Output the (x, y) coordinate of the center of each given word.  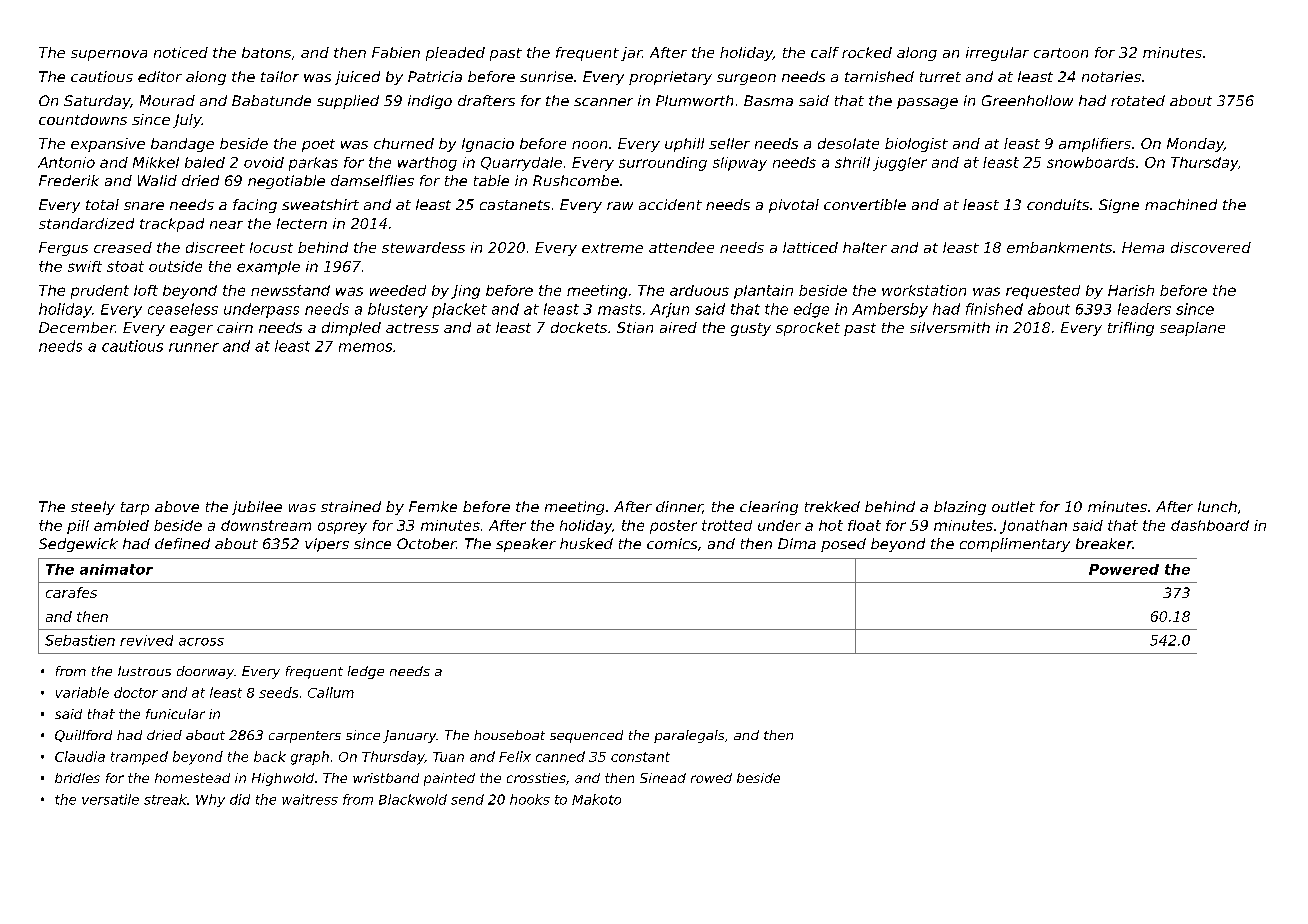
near (226, 225)
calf (825, 52)
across (201, 642)
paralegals (689, 736)
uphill (684, 145)
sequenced (586, 736)
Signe (1119, 206)
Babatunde (271, 100)
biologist (916, 145)
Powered (1124, 569)
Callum (331, 692)
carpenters (305, 737)
